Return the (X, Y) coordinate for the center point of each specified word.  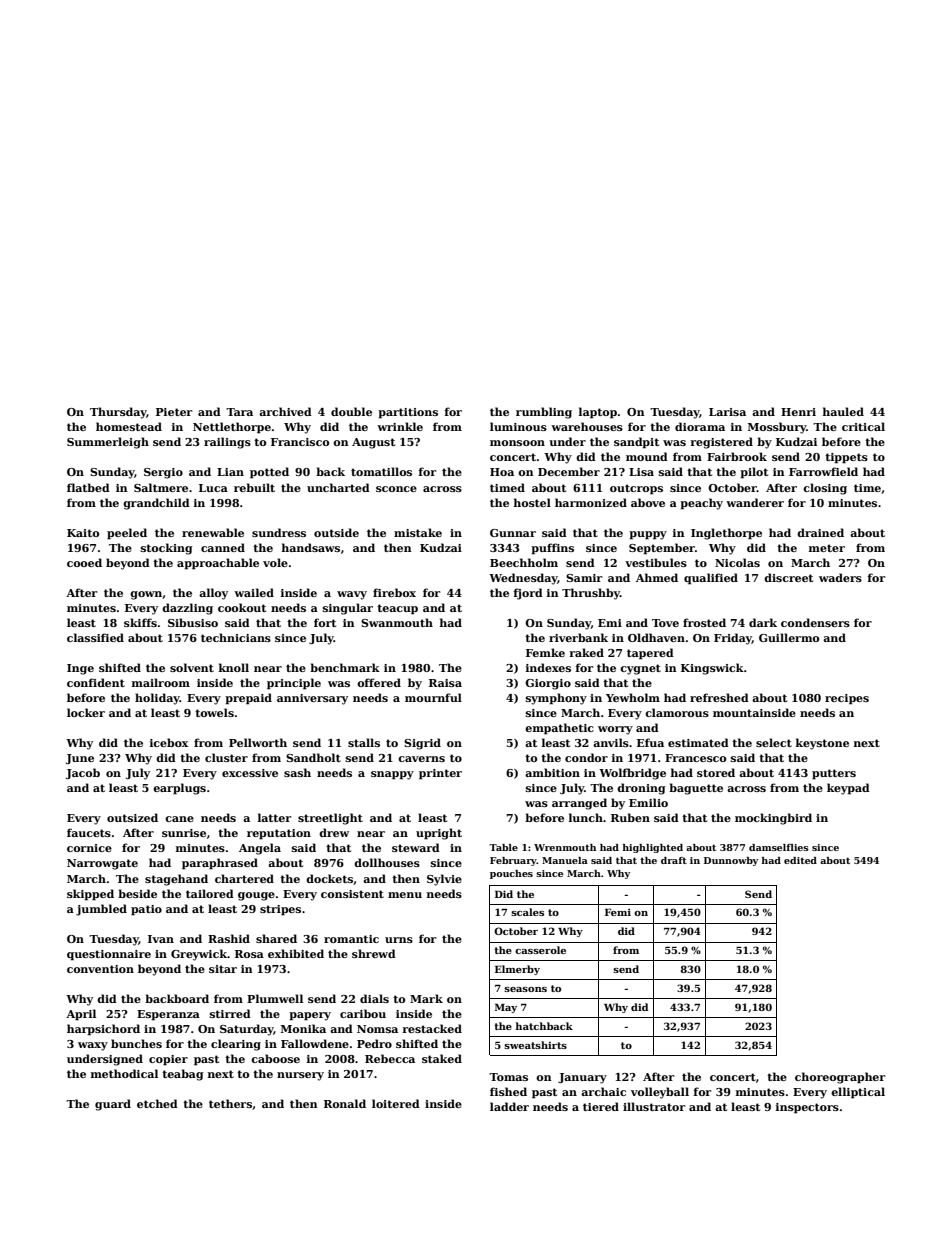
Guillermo (789, 637)
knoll (234, 667)
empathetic (559, 729)
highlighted (653, 848)
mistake (418, 532)
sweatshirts (535, 1045)
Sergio (163, 473)
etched (157, 1103)
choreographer (840, 1078)
